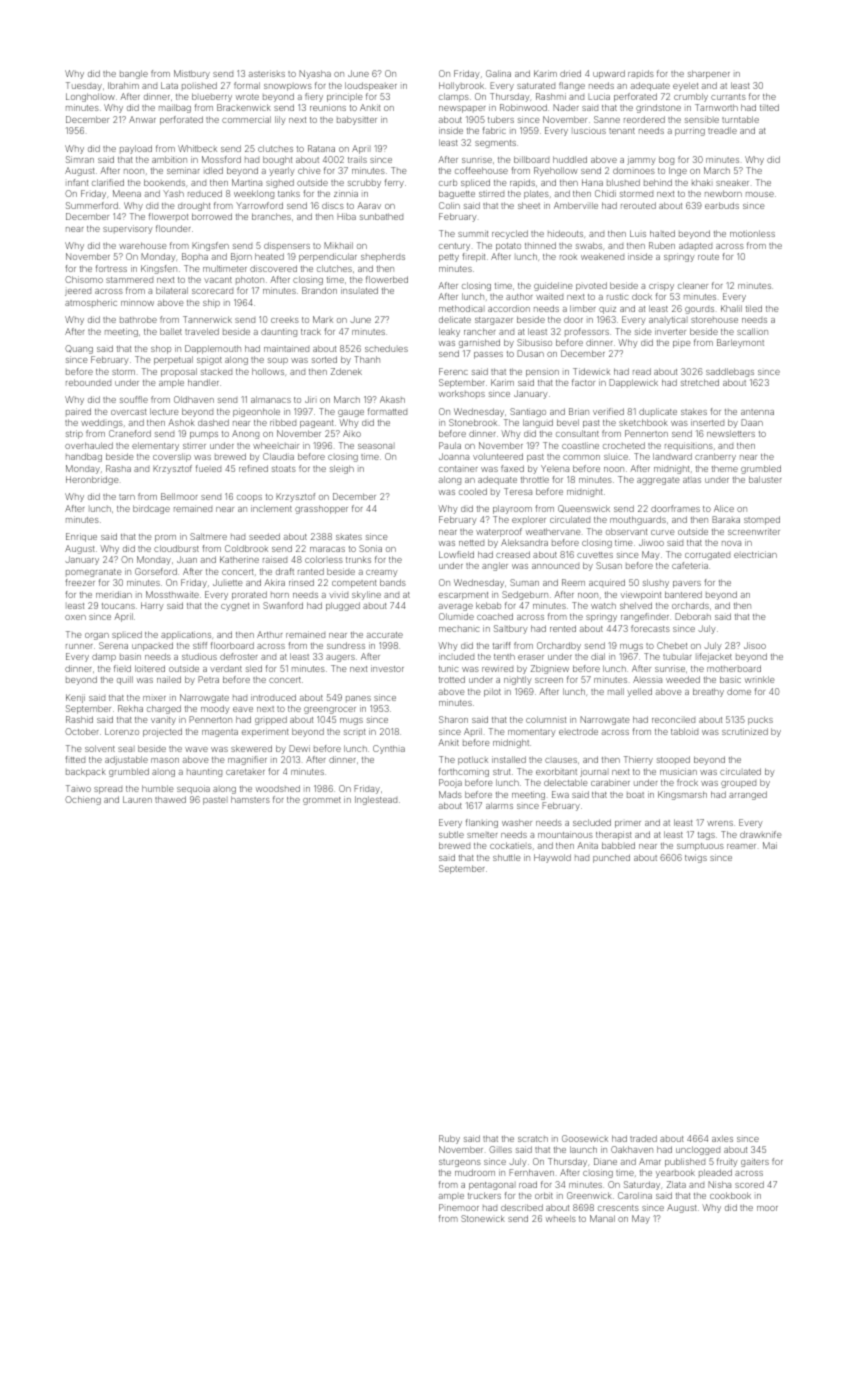 This page has height=1400, width=849. Describe the element at coordinates (90, 97) in the page. I see `Longhollow` at that location.
